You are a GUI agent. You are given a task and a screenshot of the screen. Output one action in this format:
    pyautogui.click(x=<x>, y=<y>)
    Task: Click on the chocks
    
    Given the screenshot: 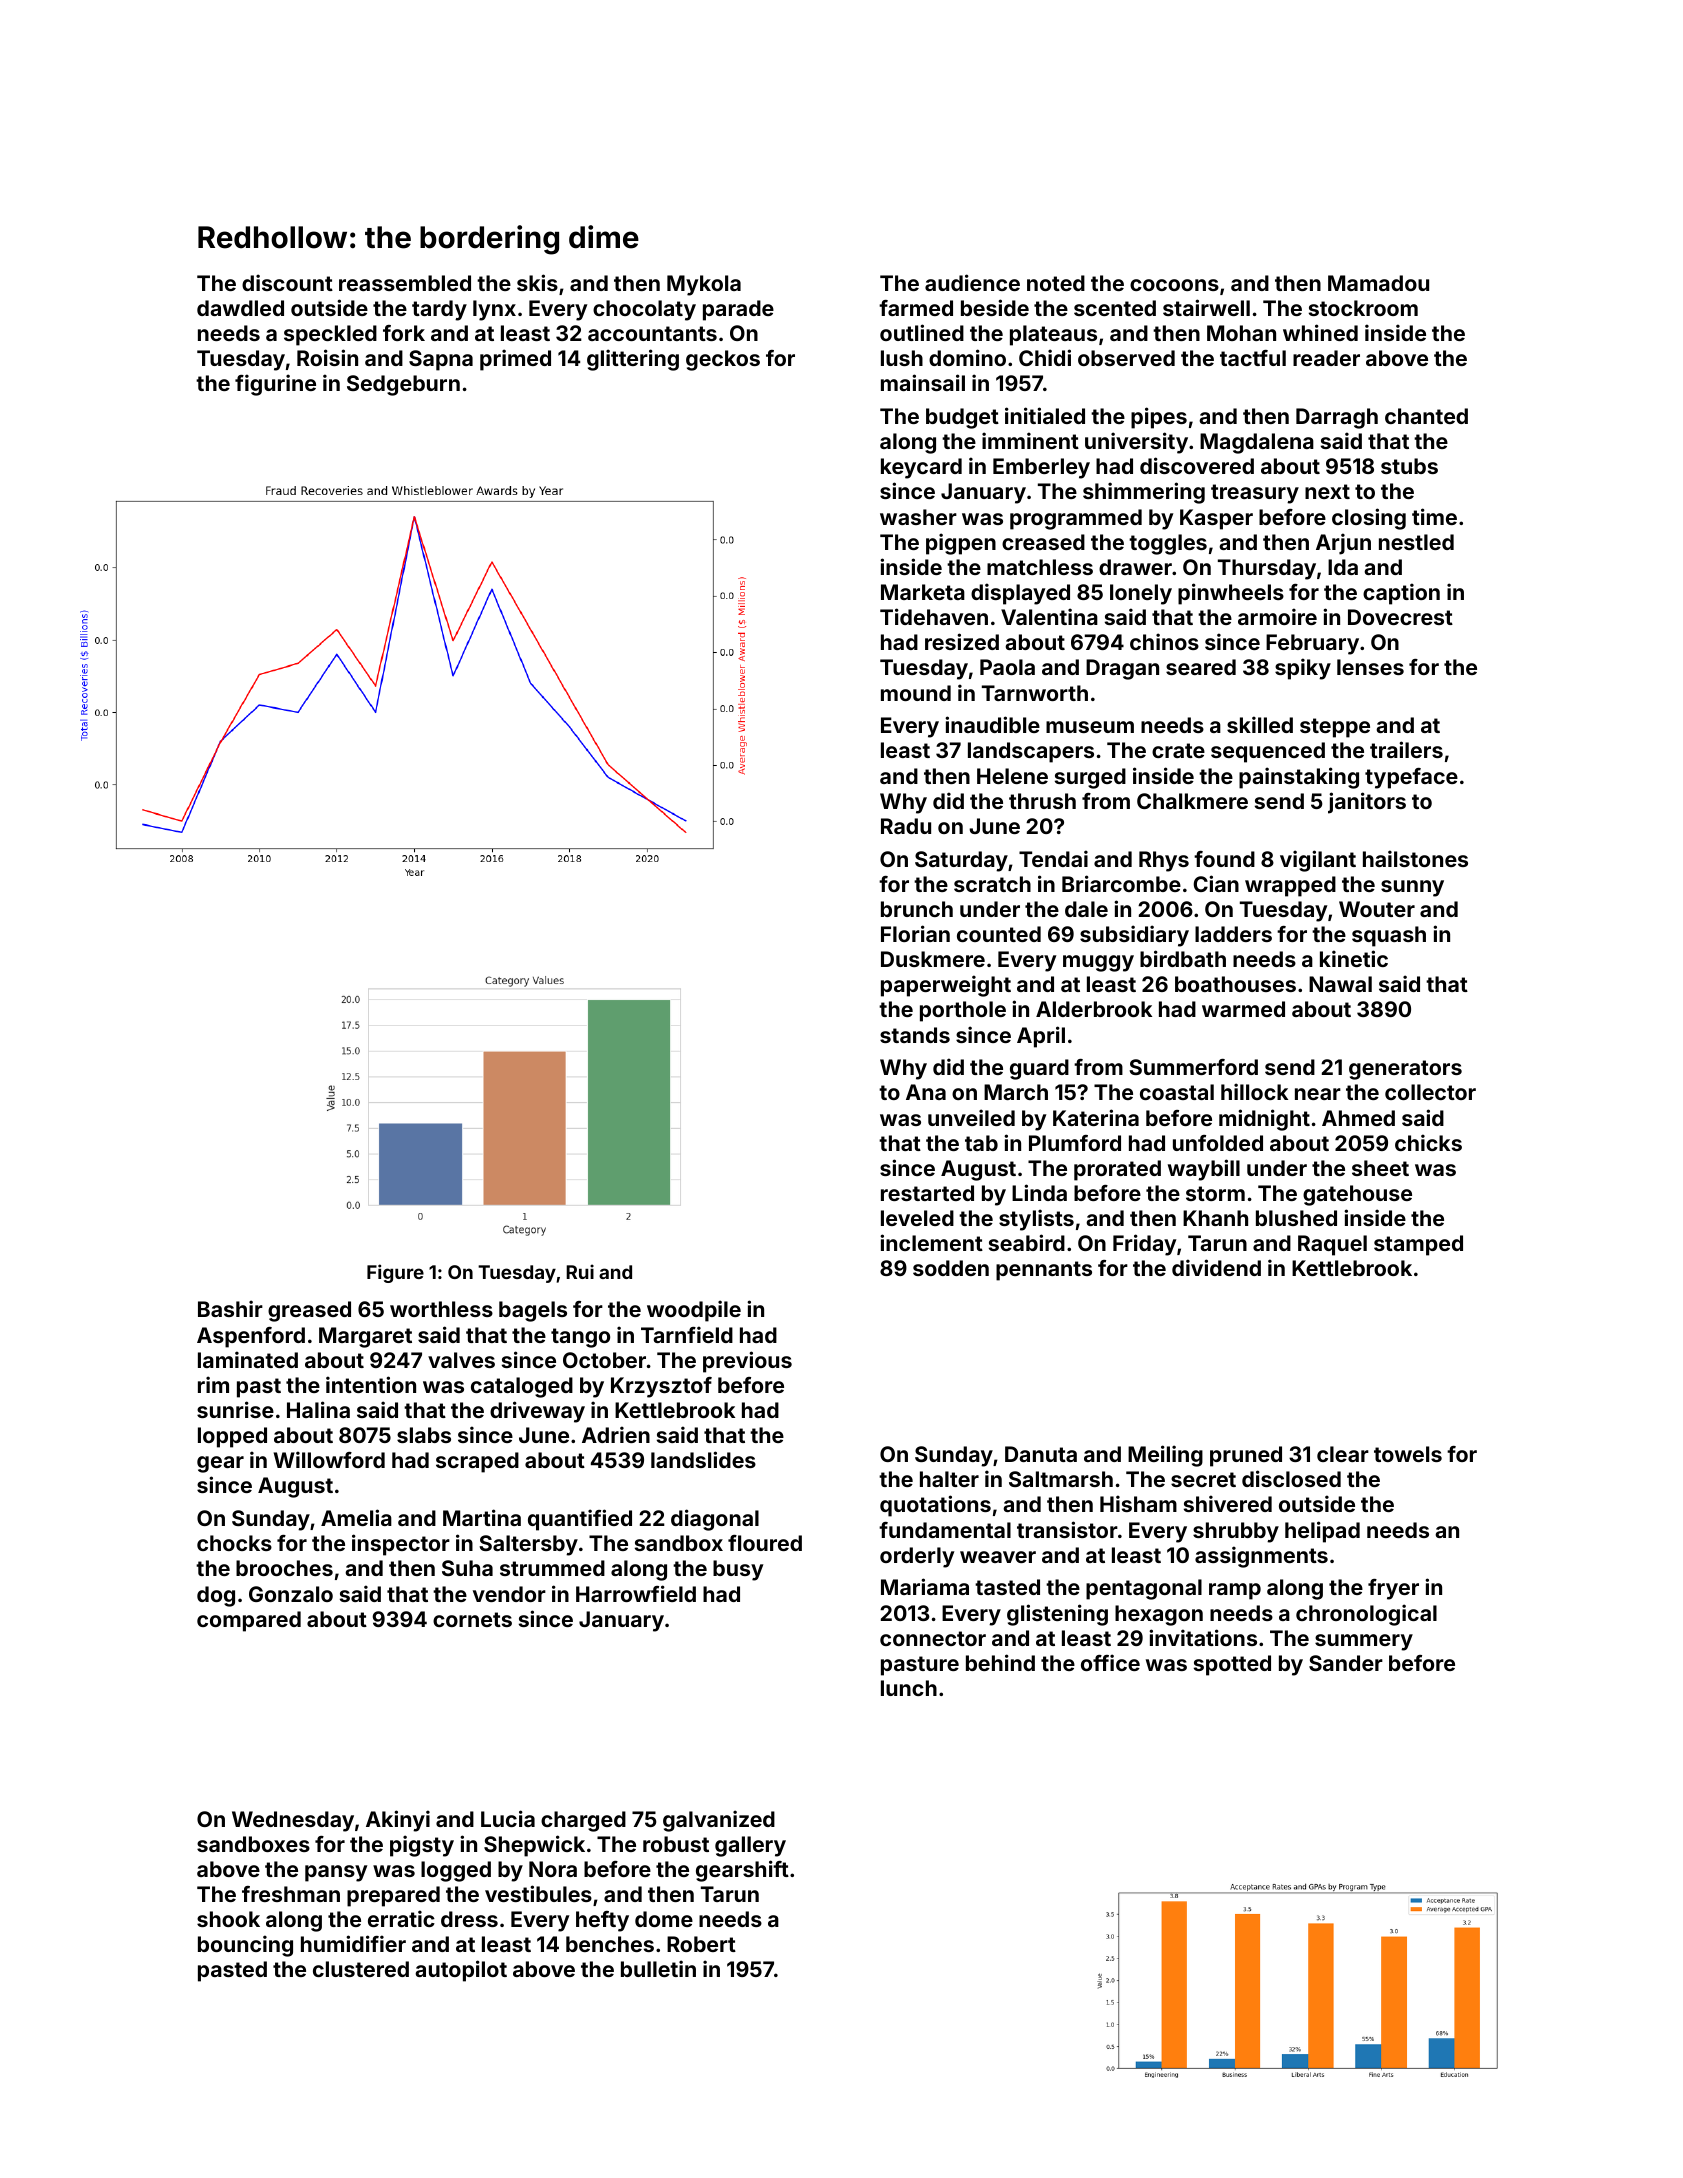 What is the action you would take?
    pyautogui.click(x=234, y=1543)
